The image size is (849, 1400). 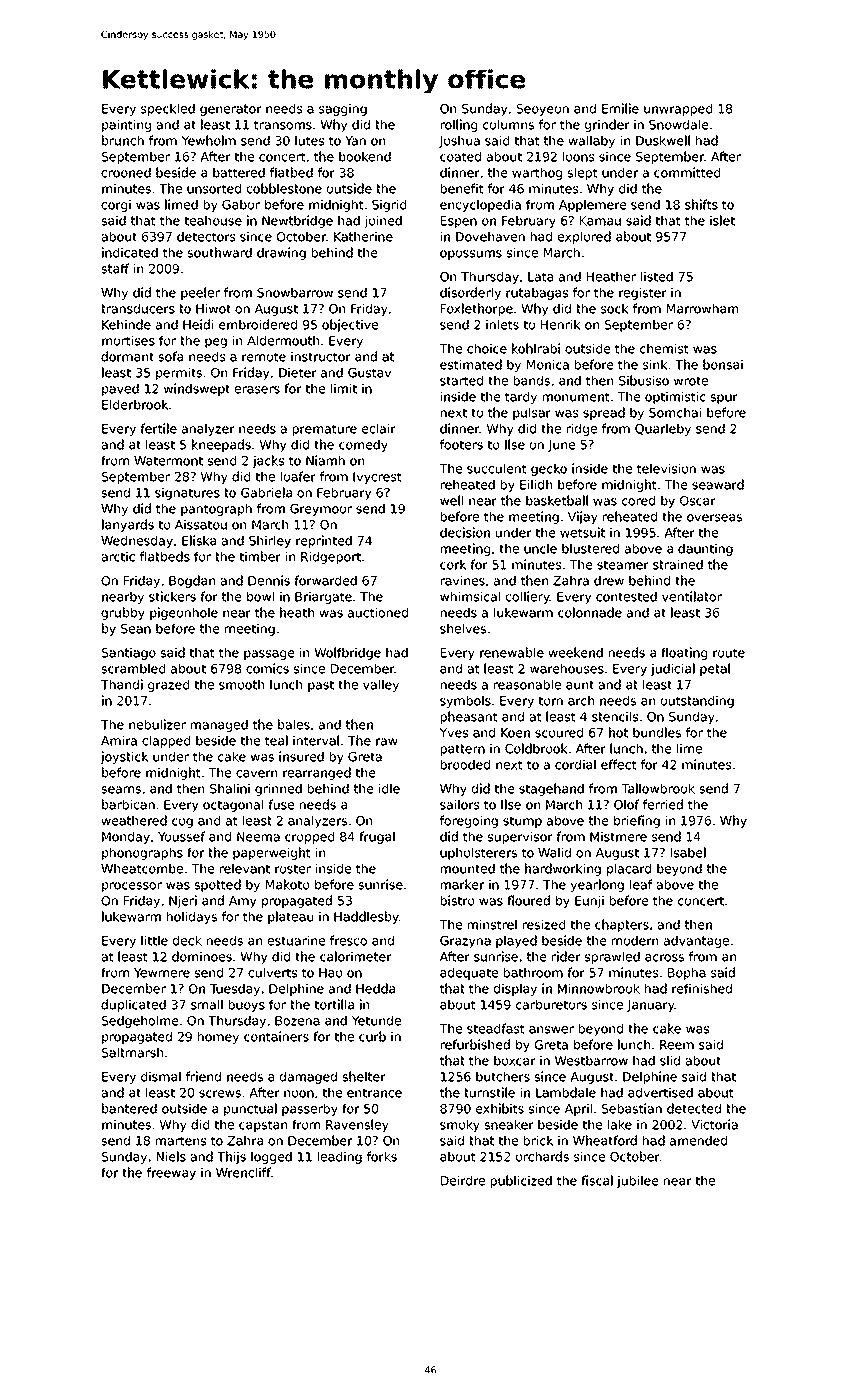 I want to click on sagging, so click(x=343, y=109).
